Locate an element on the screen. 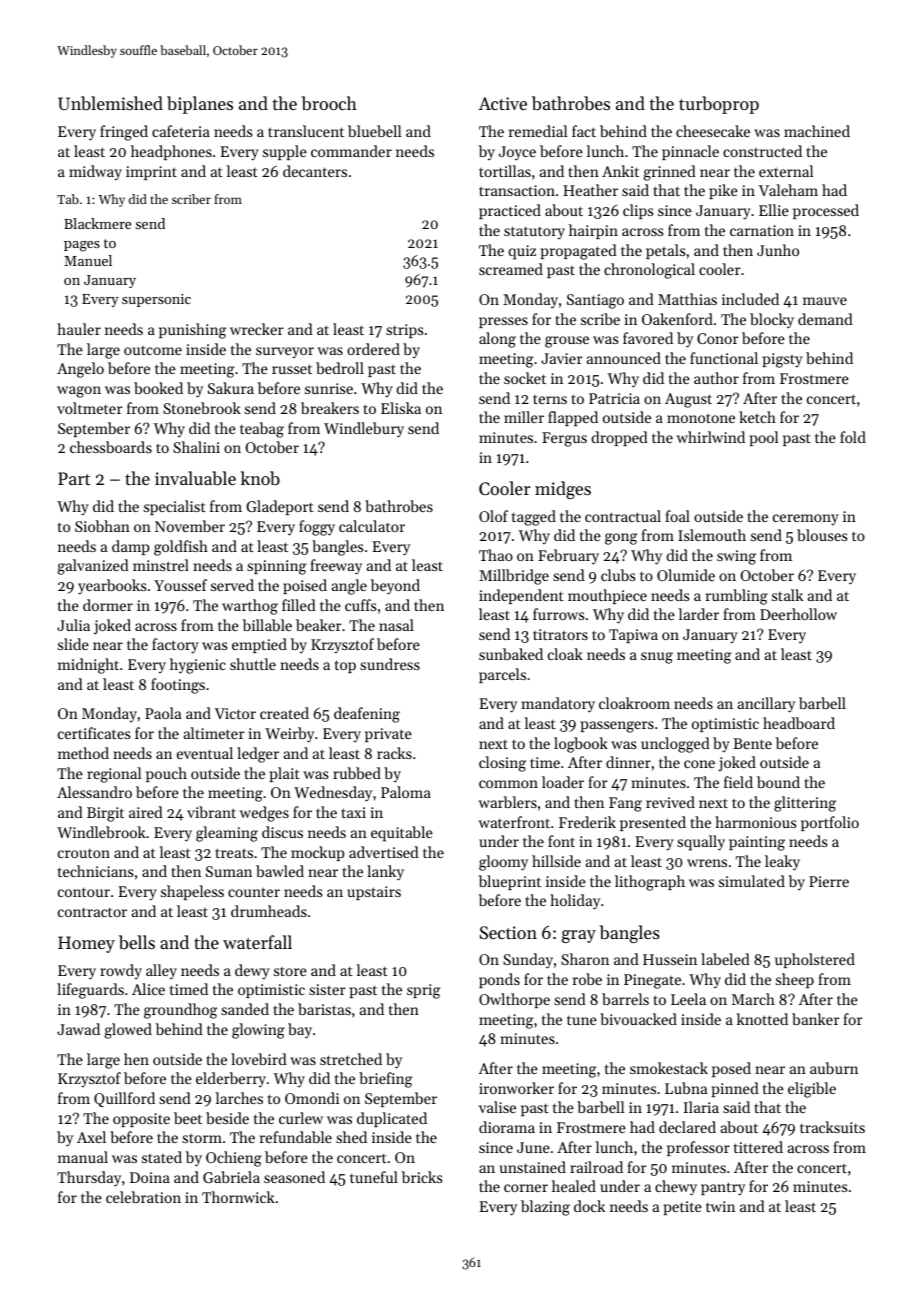 The image size is (924, 1314). strips is located at coordinates (404, 331).
